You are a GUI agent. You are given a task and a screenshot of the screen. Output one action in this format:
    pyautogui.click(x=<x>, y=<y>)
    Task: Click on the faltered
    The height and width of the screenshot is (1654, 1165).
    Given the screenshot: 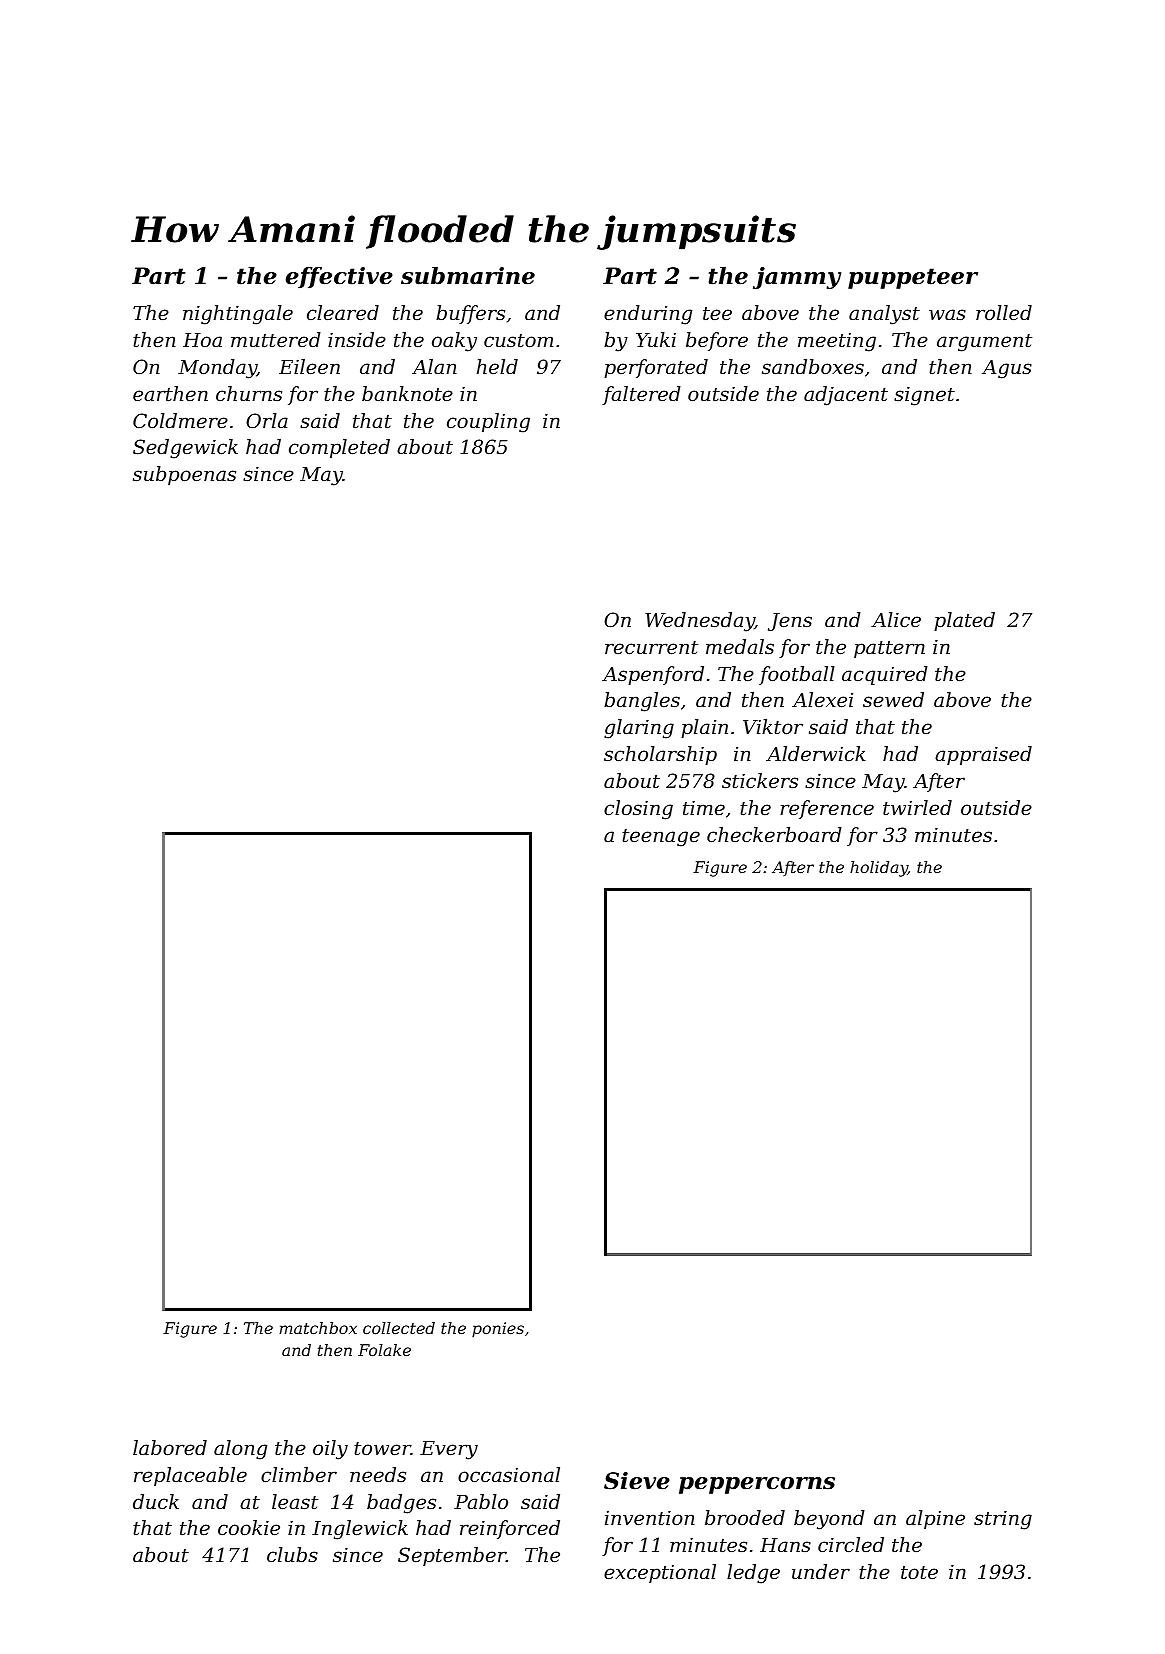 What is the action you would take?
    pyautogui.click(x=641, y=395)
